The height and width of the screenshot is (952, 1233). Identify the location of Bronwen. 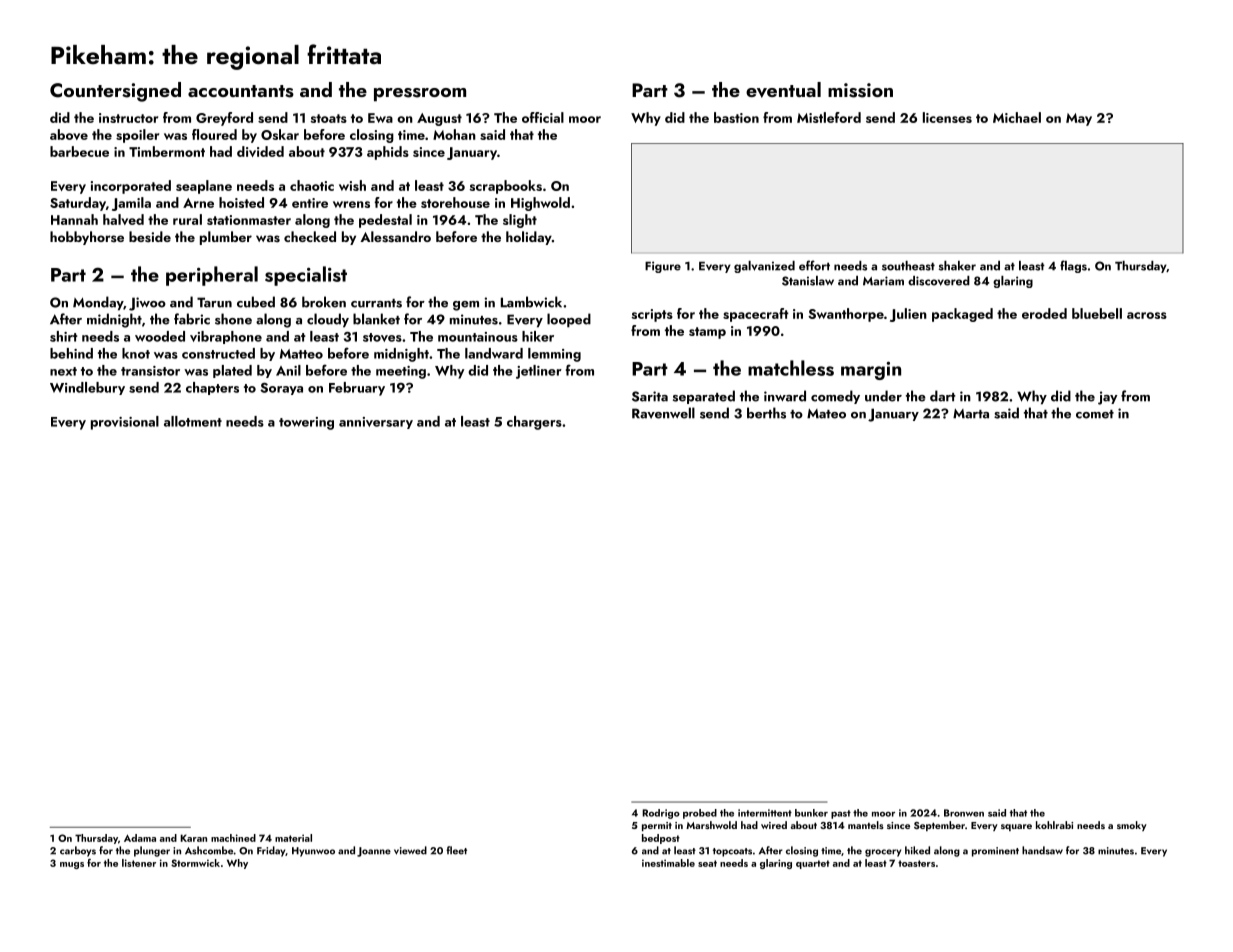
(964, 813).
